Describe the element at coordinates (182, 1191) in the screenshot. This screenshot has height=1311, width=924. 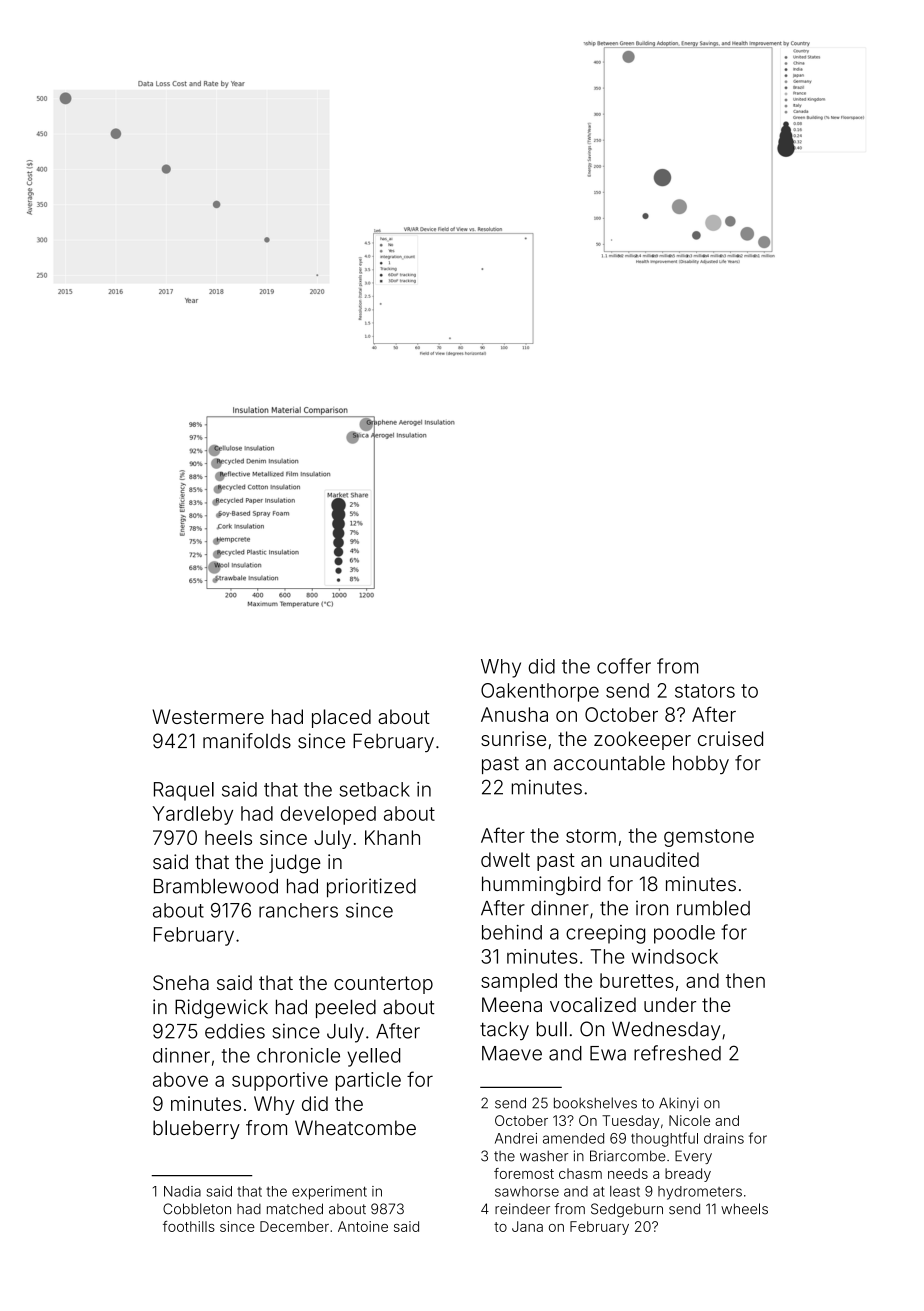
I see `Nadia` at that location.
